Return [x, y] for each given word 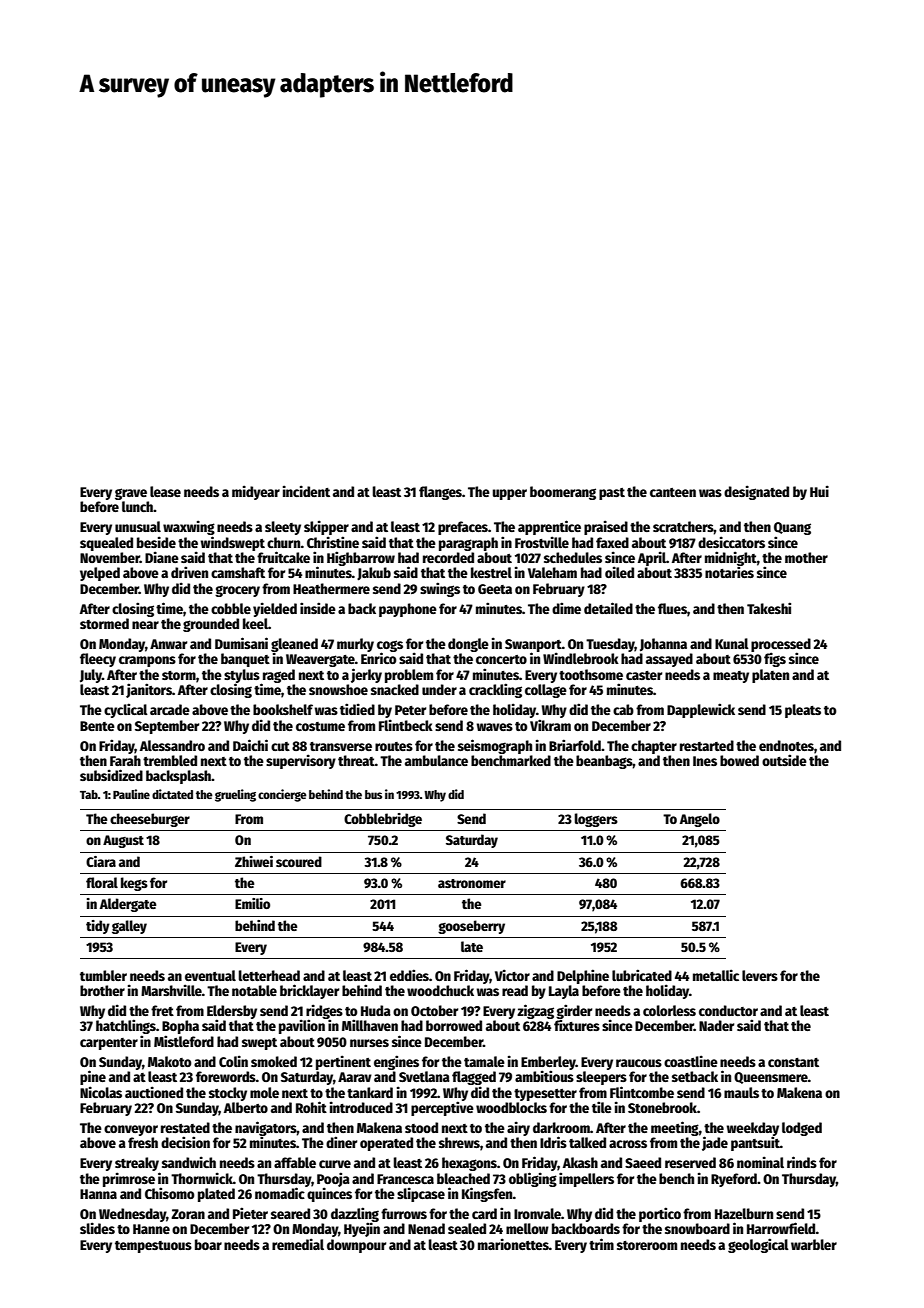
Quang [792, 528]
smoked [274, 1061]
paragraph [468, 544]
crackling [495, 690]
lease [165, 491]
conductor [728, 1010]
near [145, 625]
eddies [409, 975]
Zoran [188, 1214]
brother [102, 990]
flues [672, 608]
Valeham [552, 572]
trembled [170, 760]
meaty [731, 677]
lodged [802, 1129]
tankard [370, 1092]
